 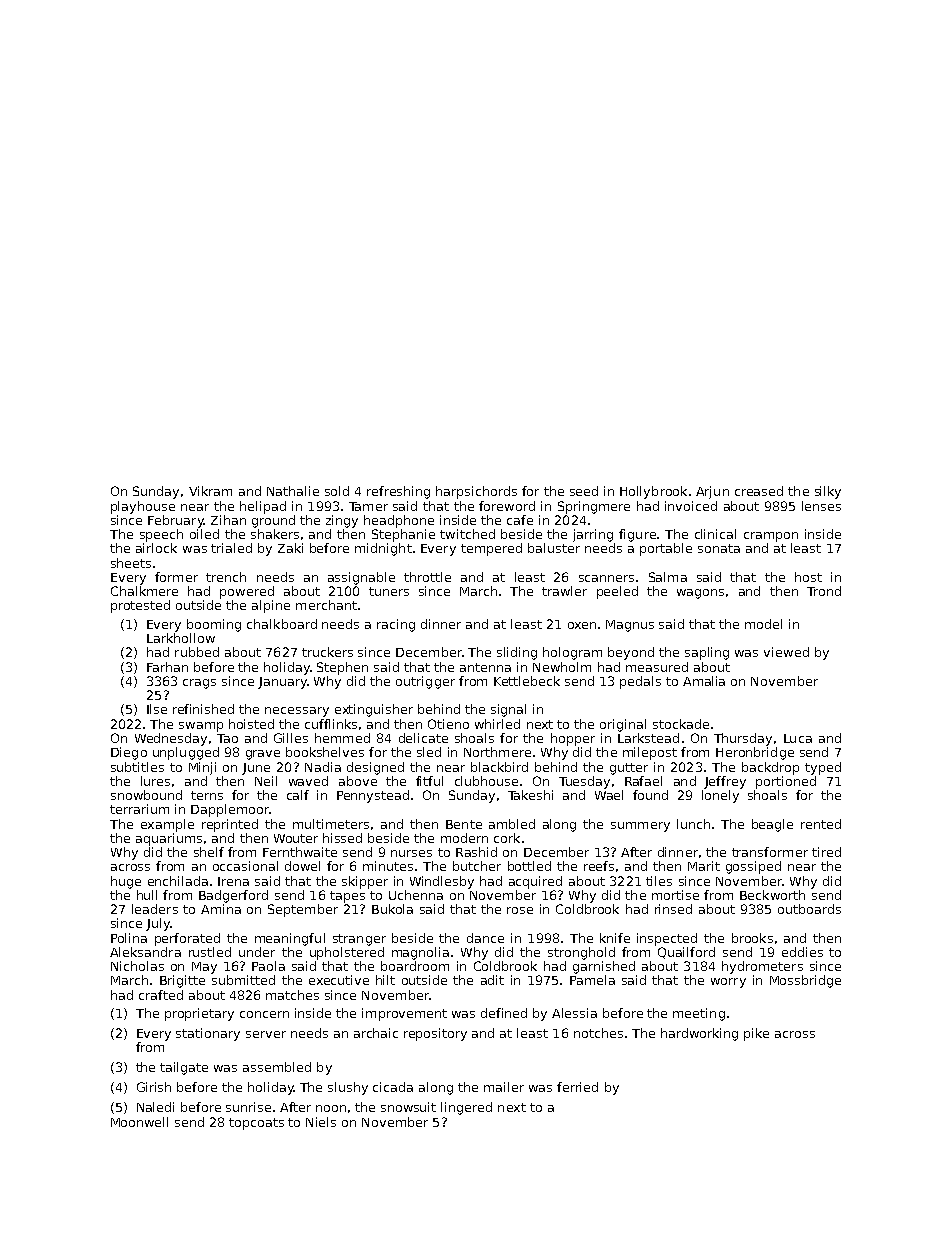 I want to click on Nathalie, so click(x=293, y=491).
